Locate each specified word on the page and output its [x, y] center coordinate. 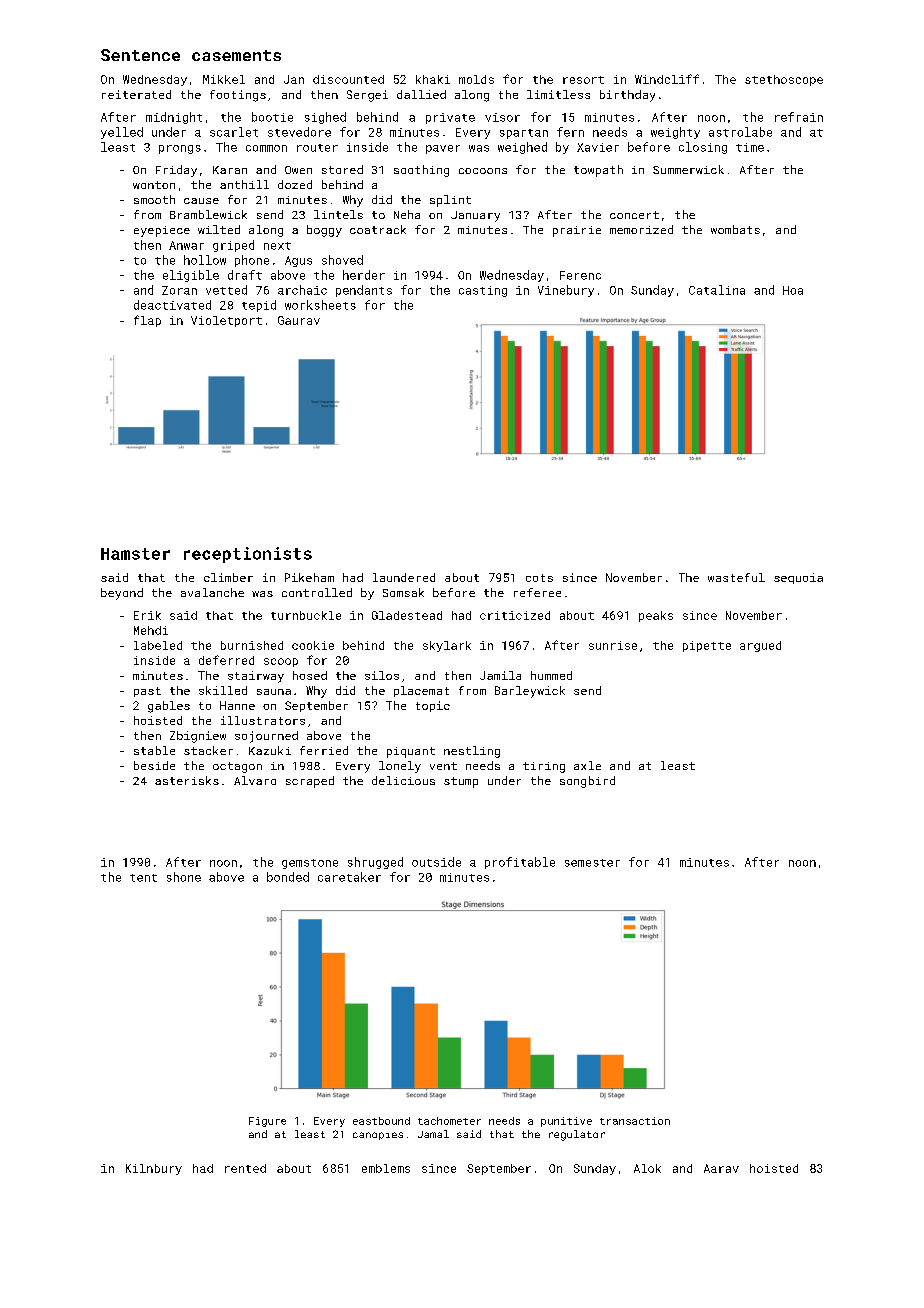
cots [539, 578]
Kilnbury [154, 1169]
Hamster [135, 554]
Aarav [721, 1168]
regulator [577, 1135]
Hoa [793, 290]
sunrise [613, 645]
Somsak [403, 592]
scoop [281, 662]
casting [483, 291]
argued [760, 646]
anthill [244, 184]
